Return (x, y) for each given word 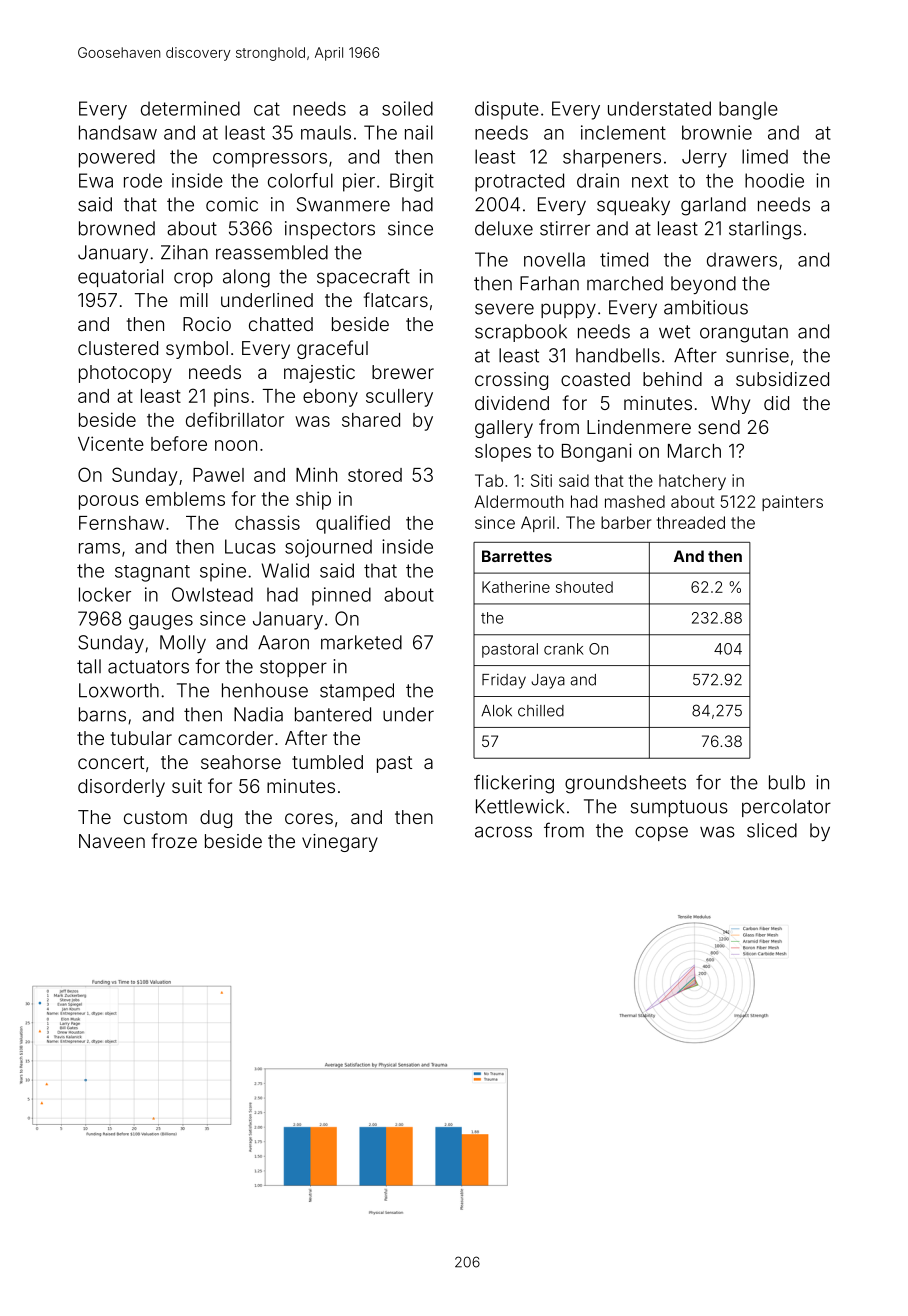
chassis (267, 522)
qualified (353, 524)
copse (661, 833)
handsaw (118, 132)
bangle (748, 110)
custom (155, 817)
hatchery (692, 482)
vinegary (340, 843)
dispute (507, 110)
